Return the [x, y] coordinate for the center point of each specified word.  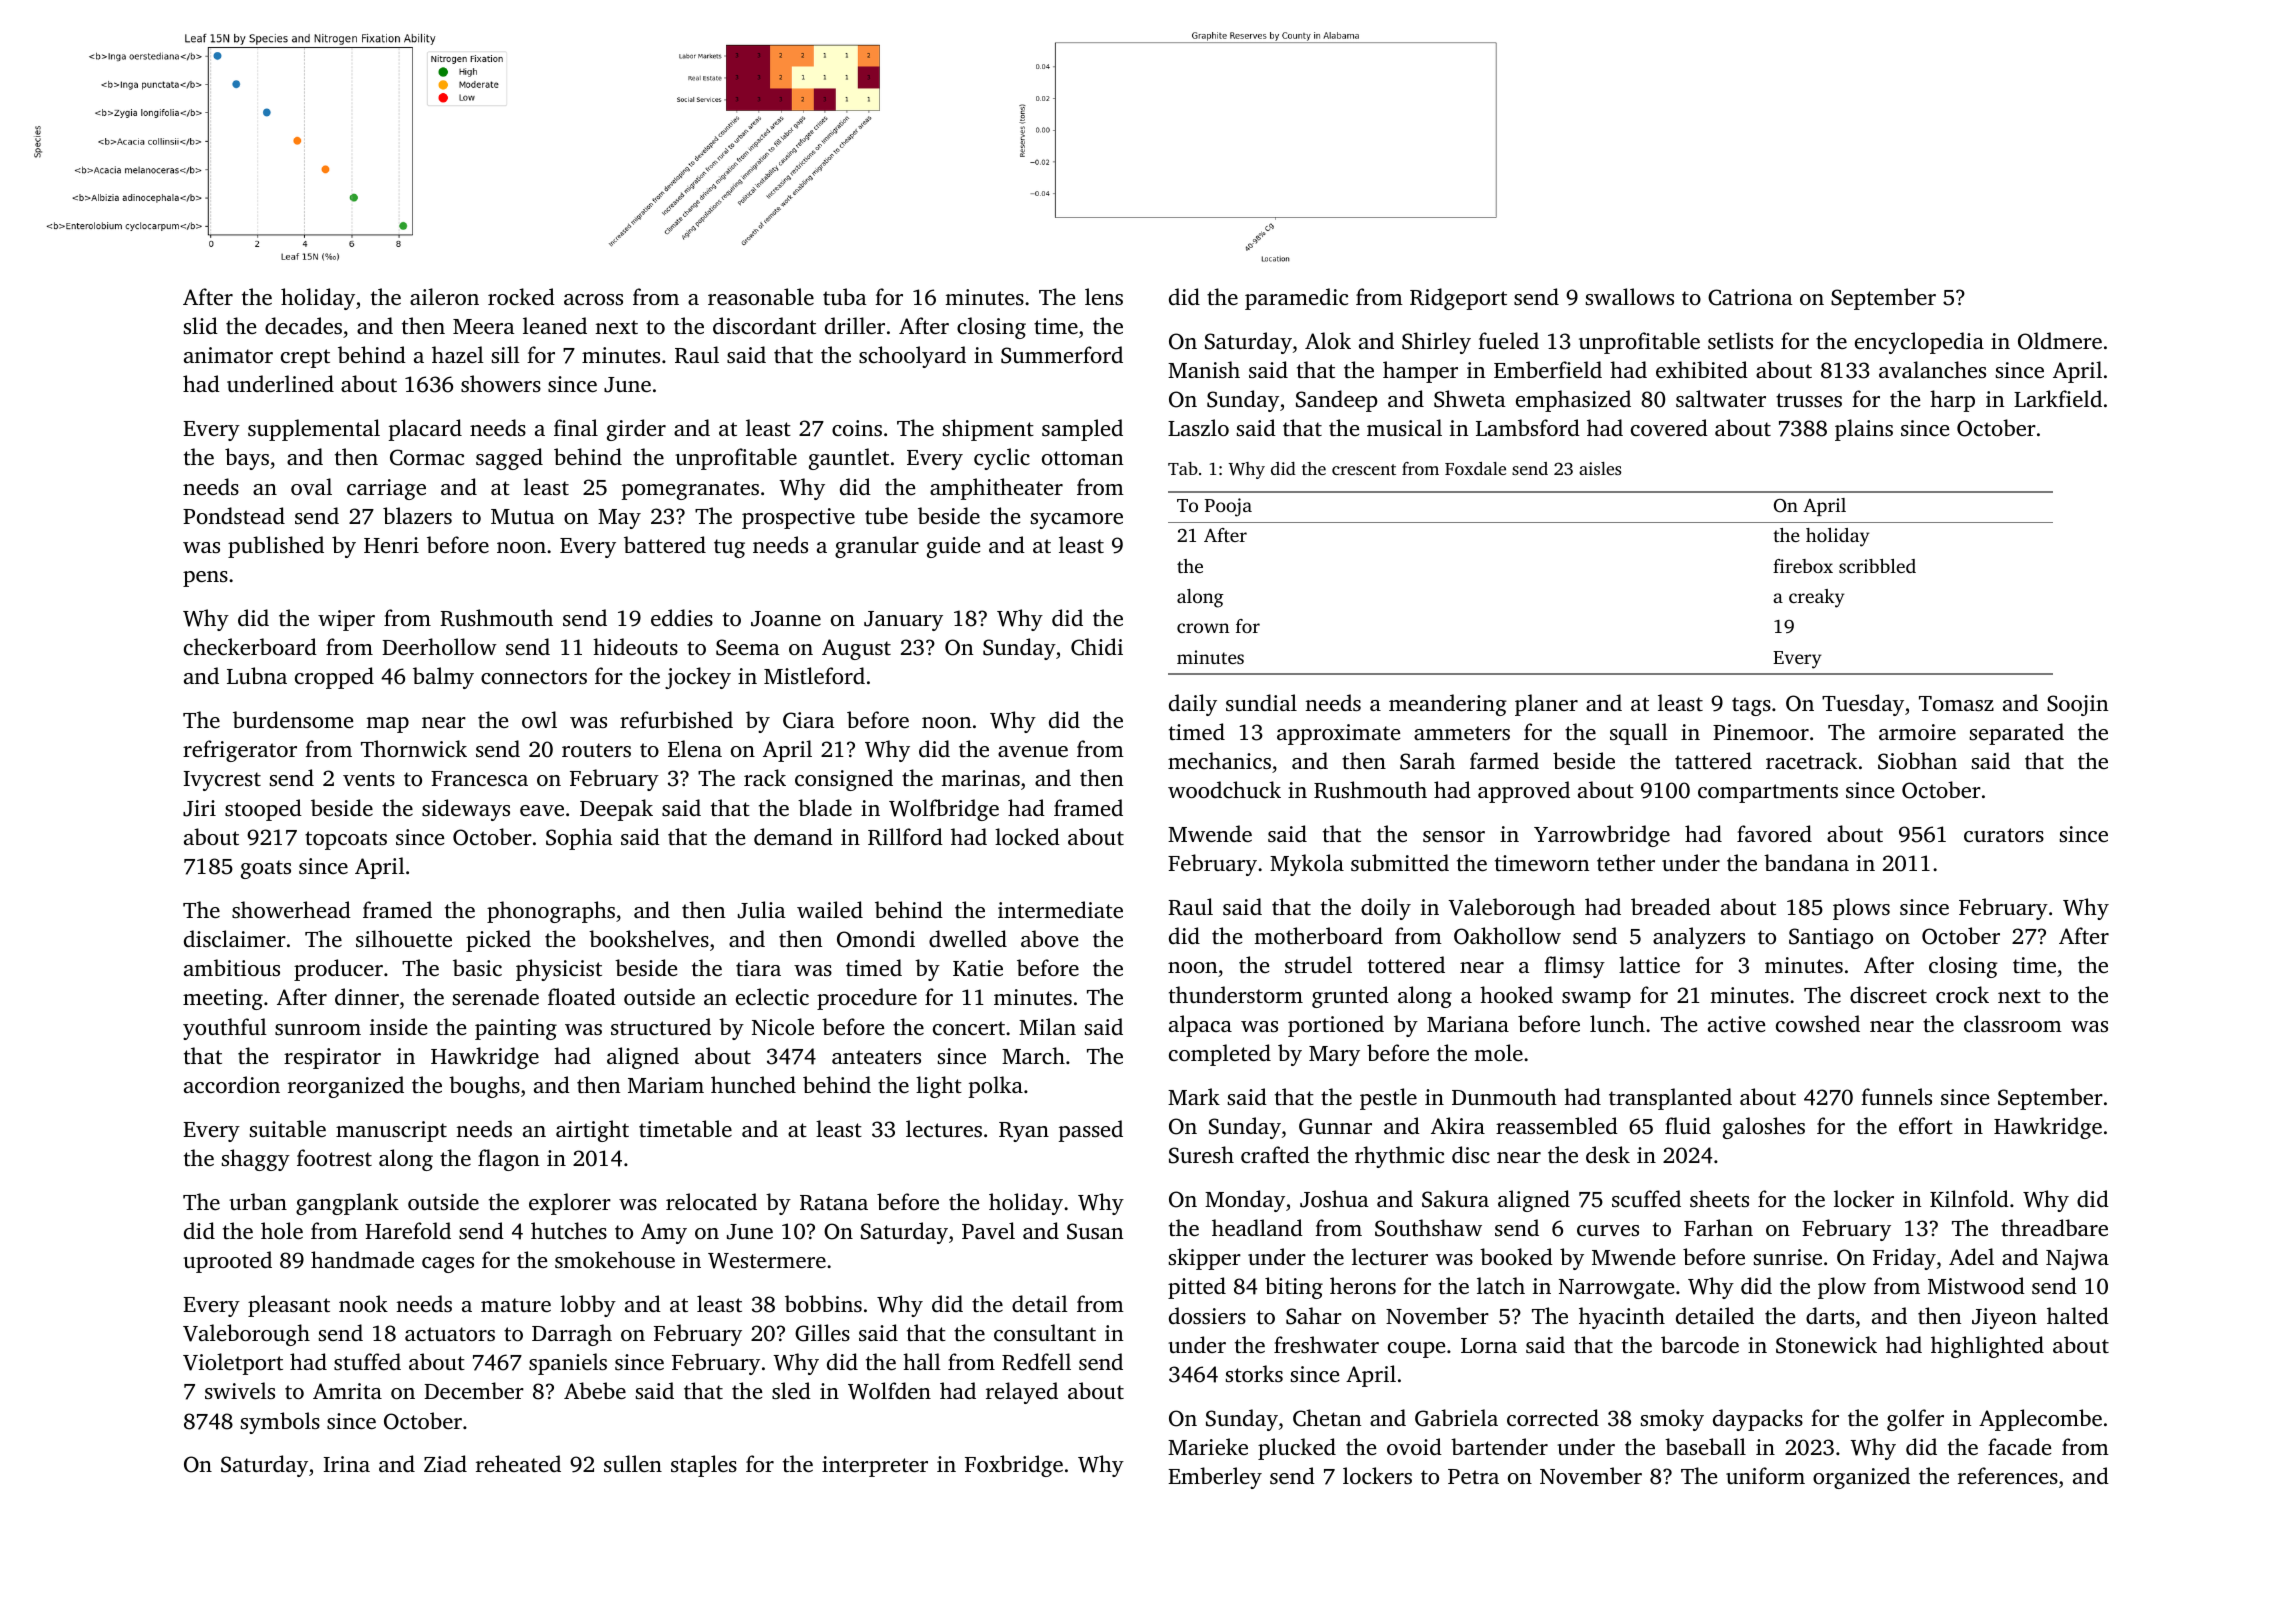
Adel [1971, 1256]
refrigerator [240, 751]
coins [857, 428]
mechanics [1219, 760]
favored [1774, 833]
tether [1626, 862]
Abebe [595, 1390]
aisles [1600, 468]
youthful [225, 1029]
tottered [1406, 964]
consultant [1045, 1332]
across [593, 299]
